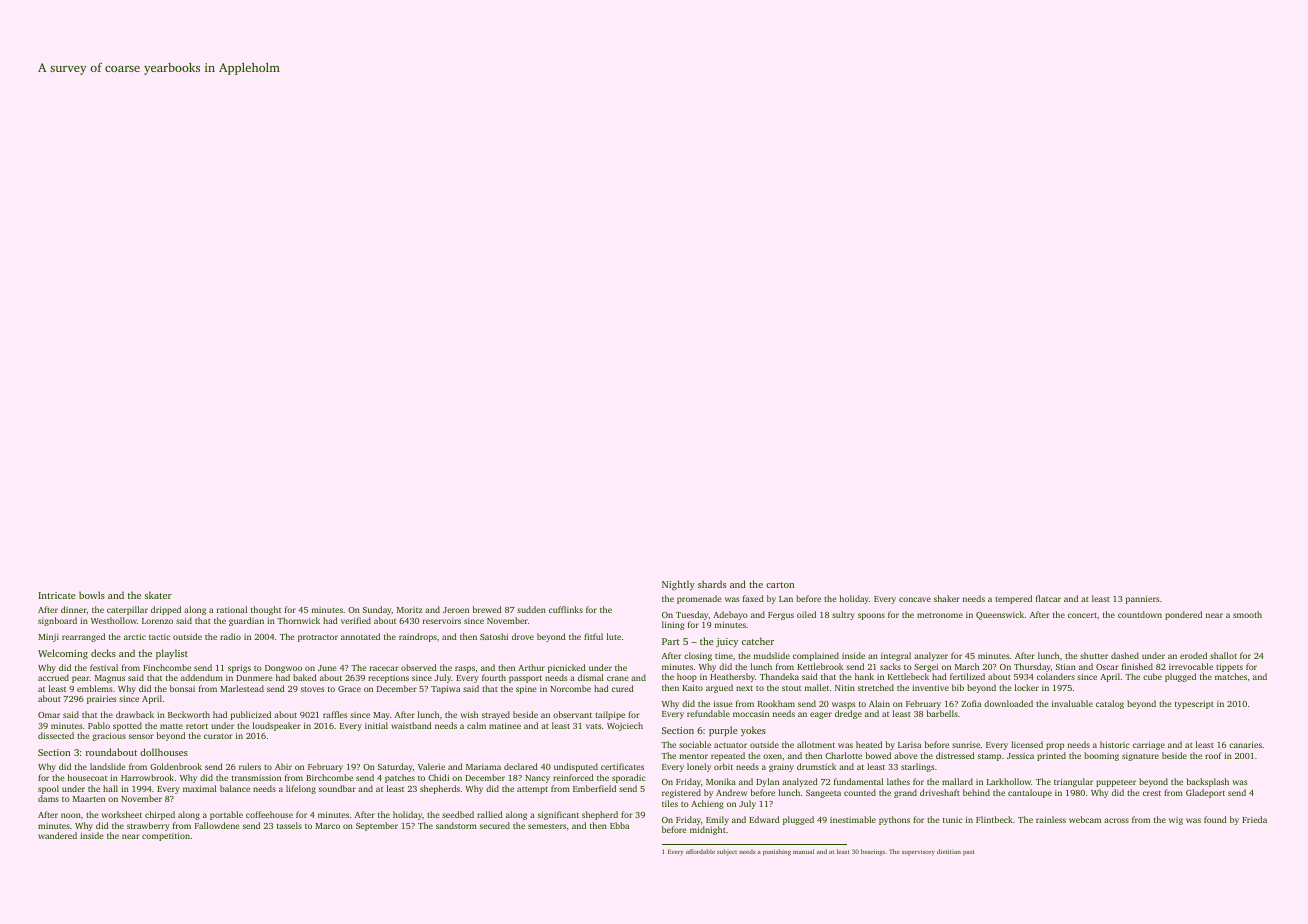 The image size is (1308, 924). I want to click on eroded, so click(1193, 655).
